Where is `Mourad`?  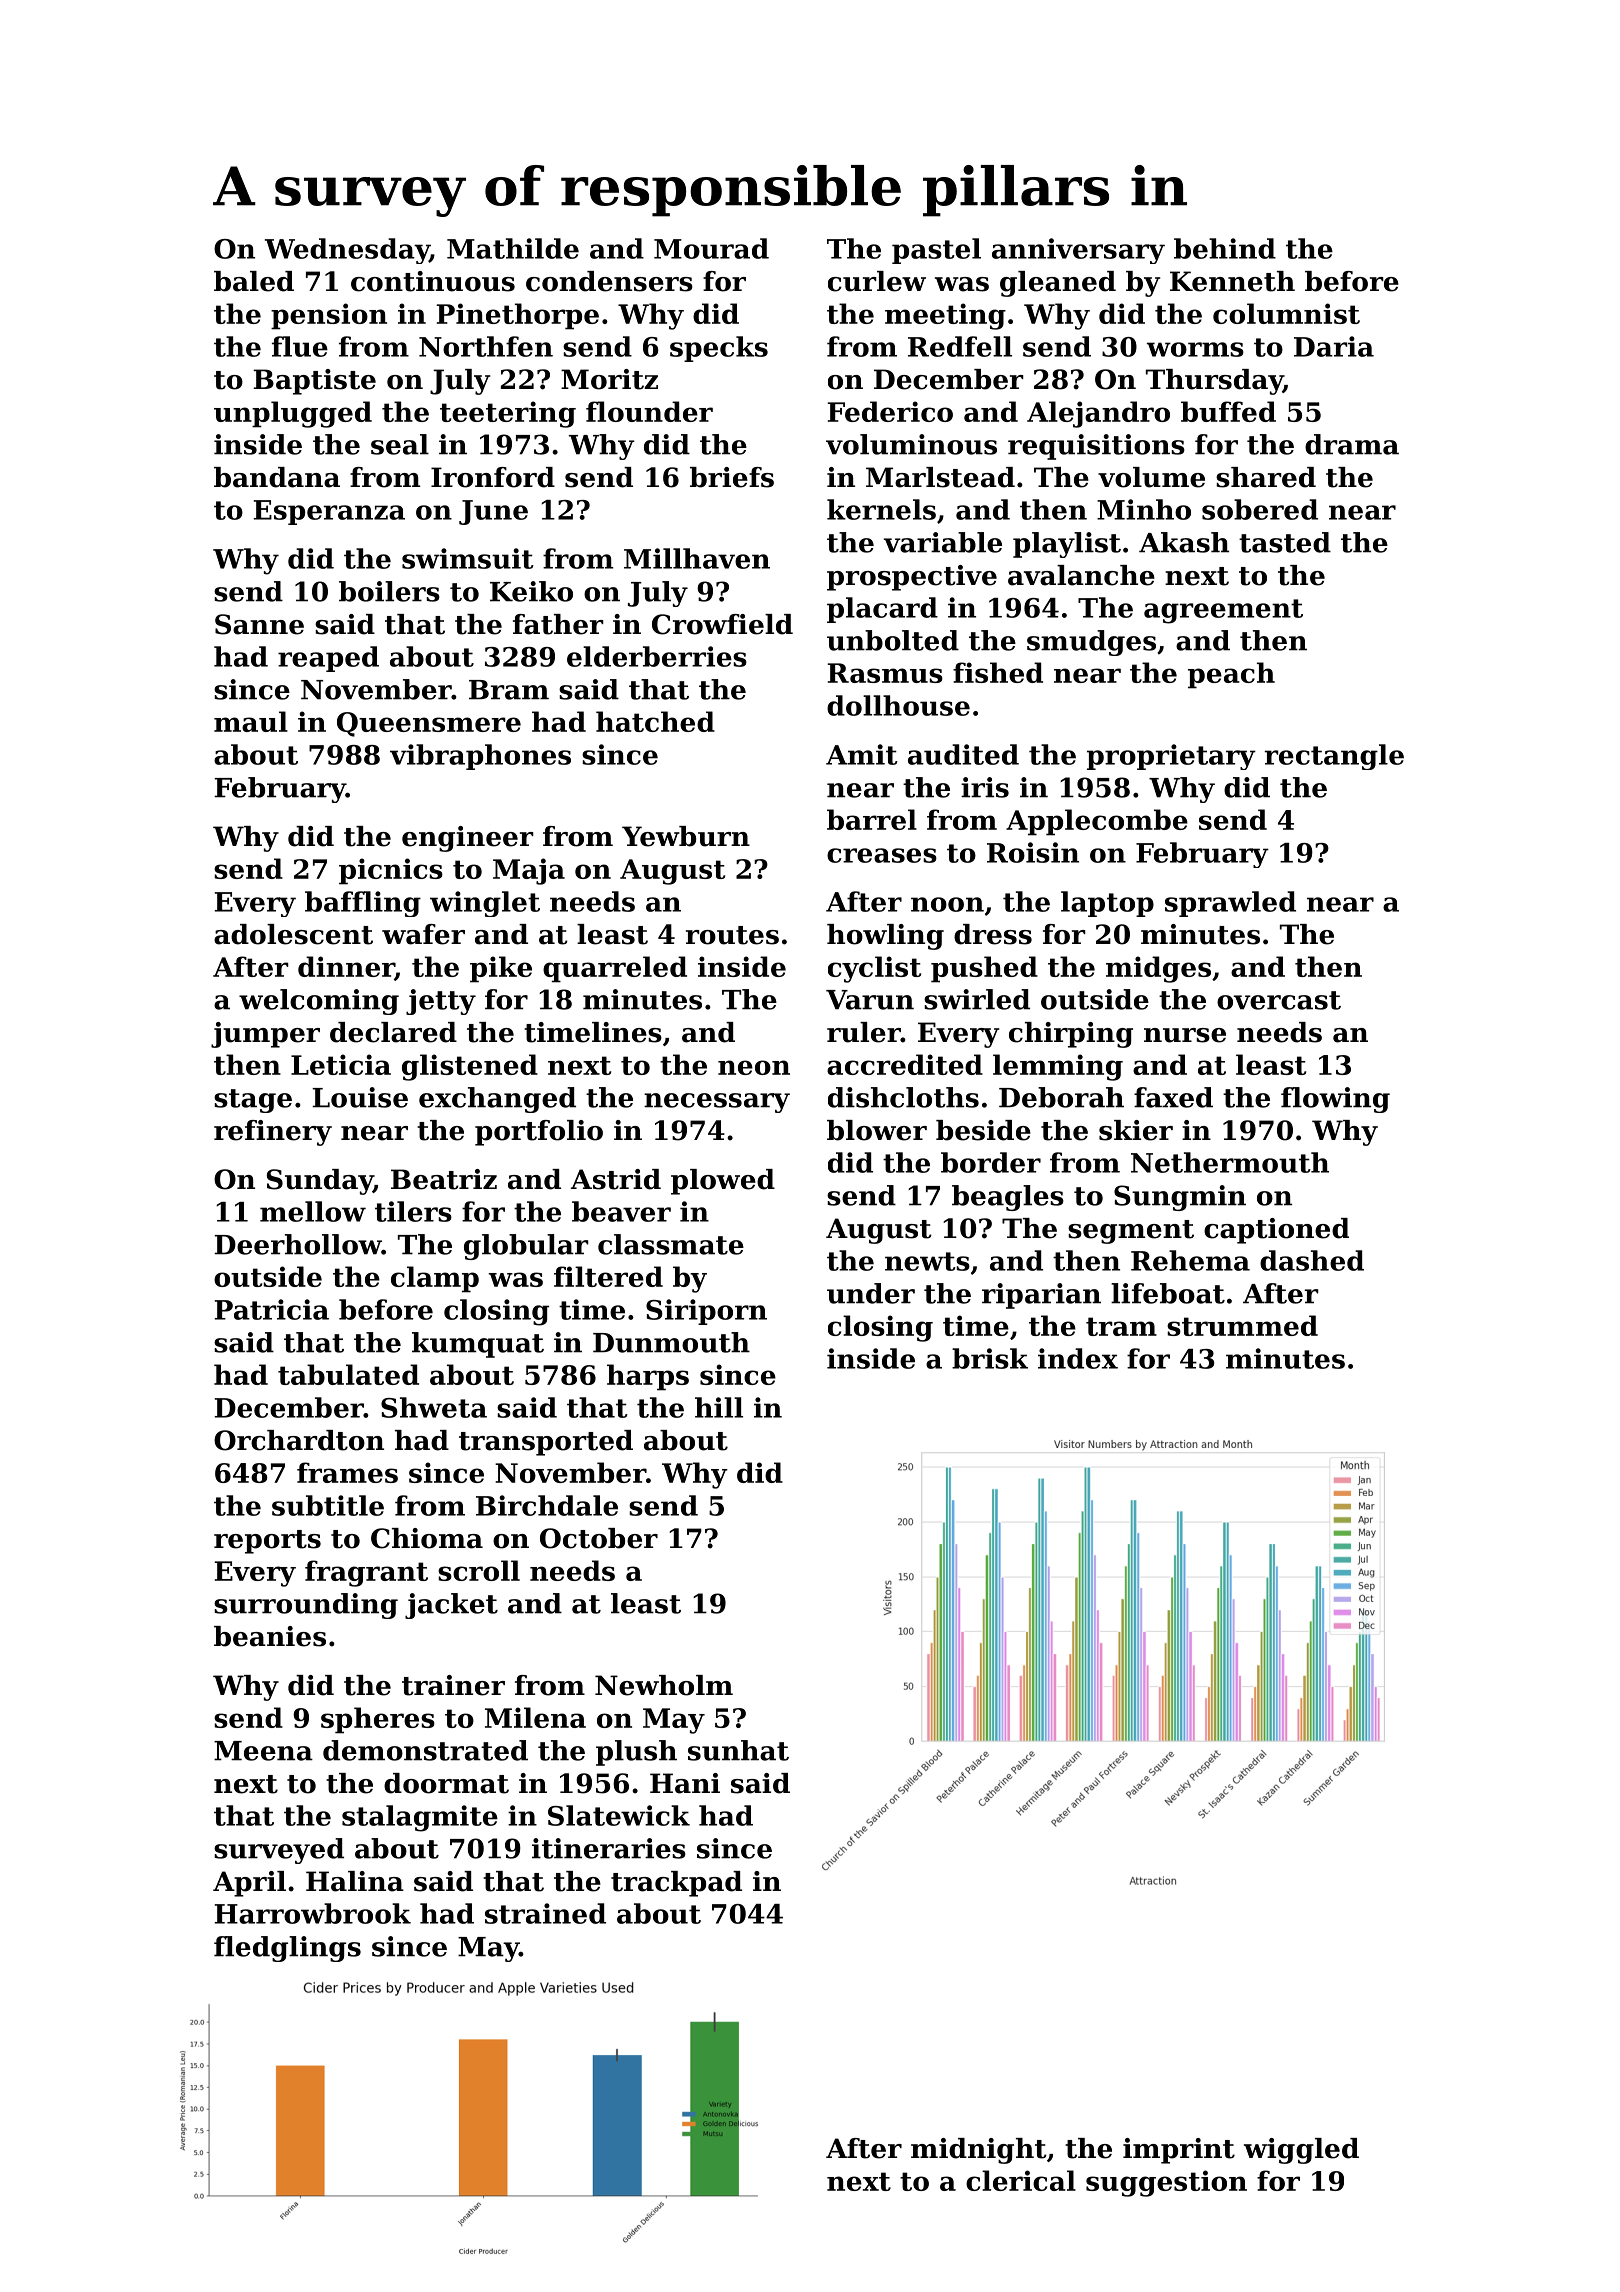
Mourad is located at coordinates (711, 248).
